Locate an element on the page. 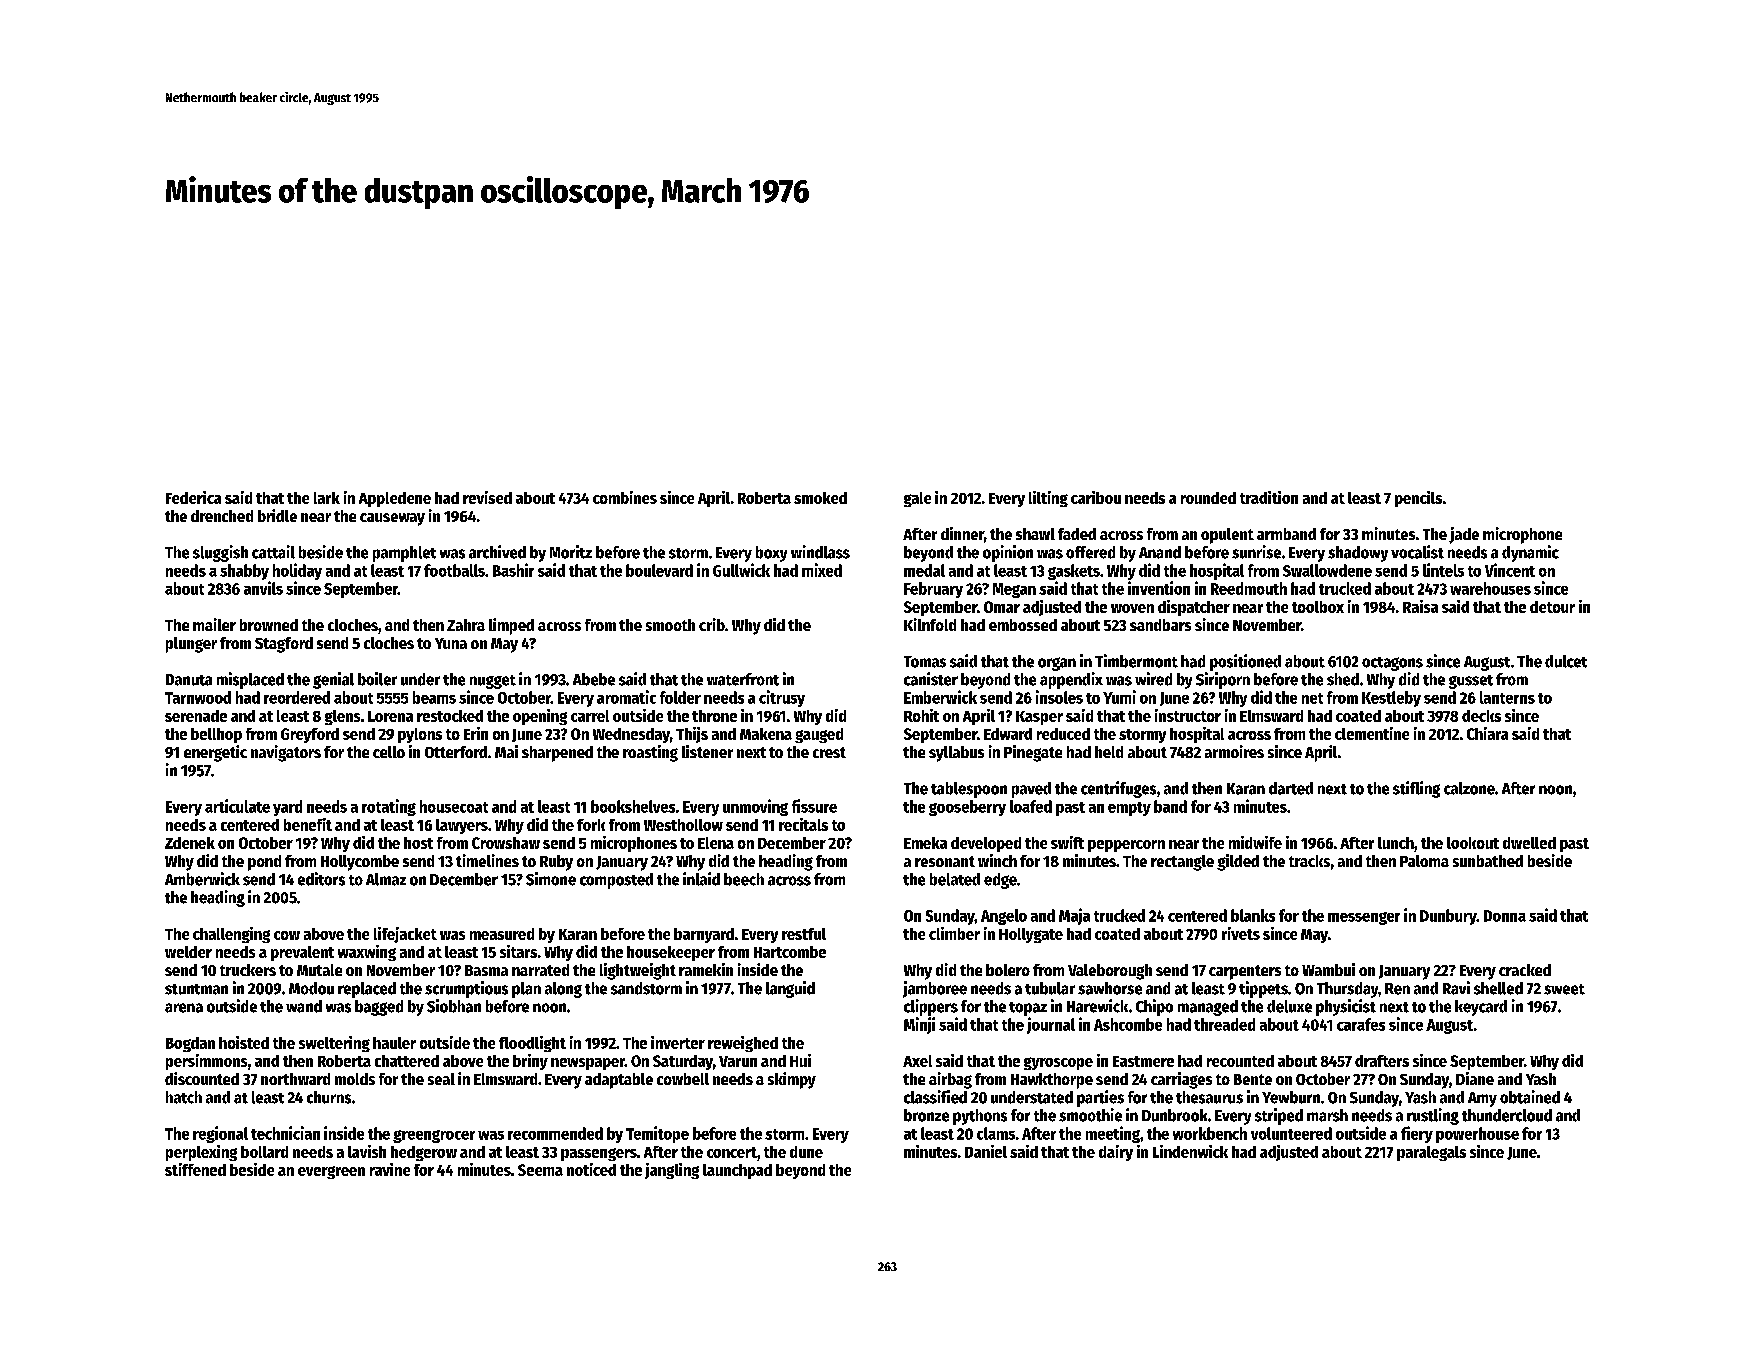 The image size is (1756, 1357). stiffened is located at coordinates (195, 1169).
